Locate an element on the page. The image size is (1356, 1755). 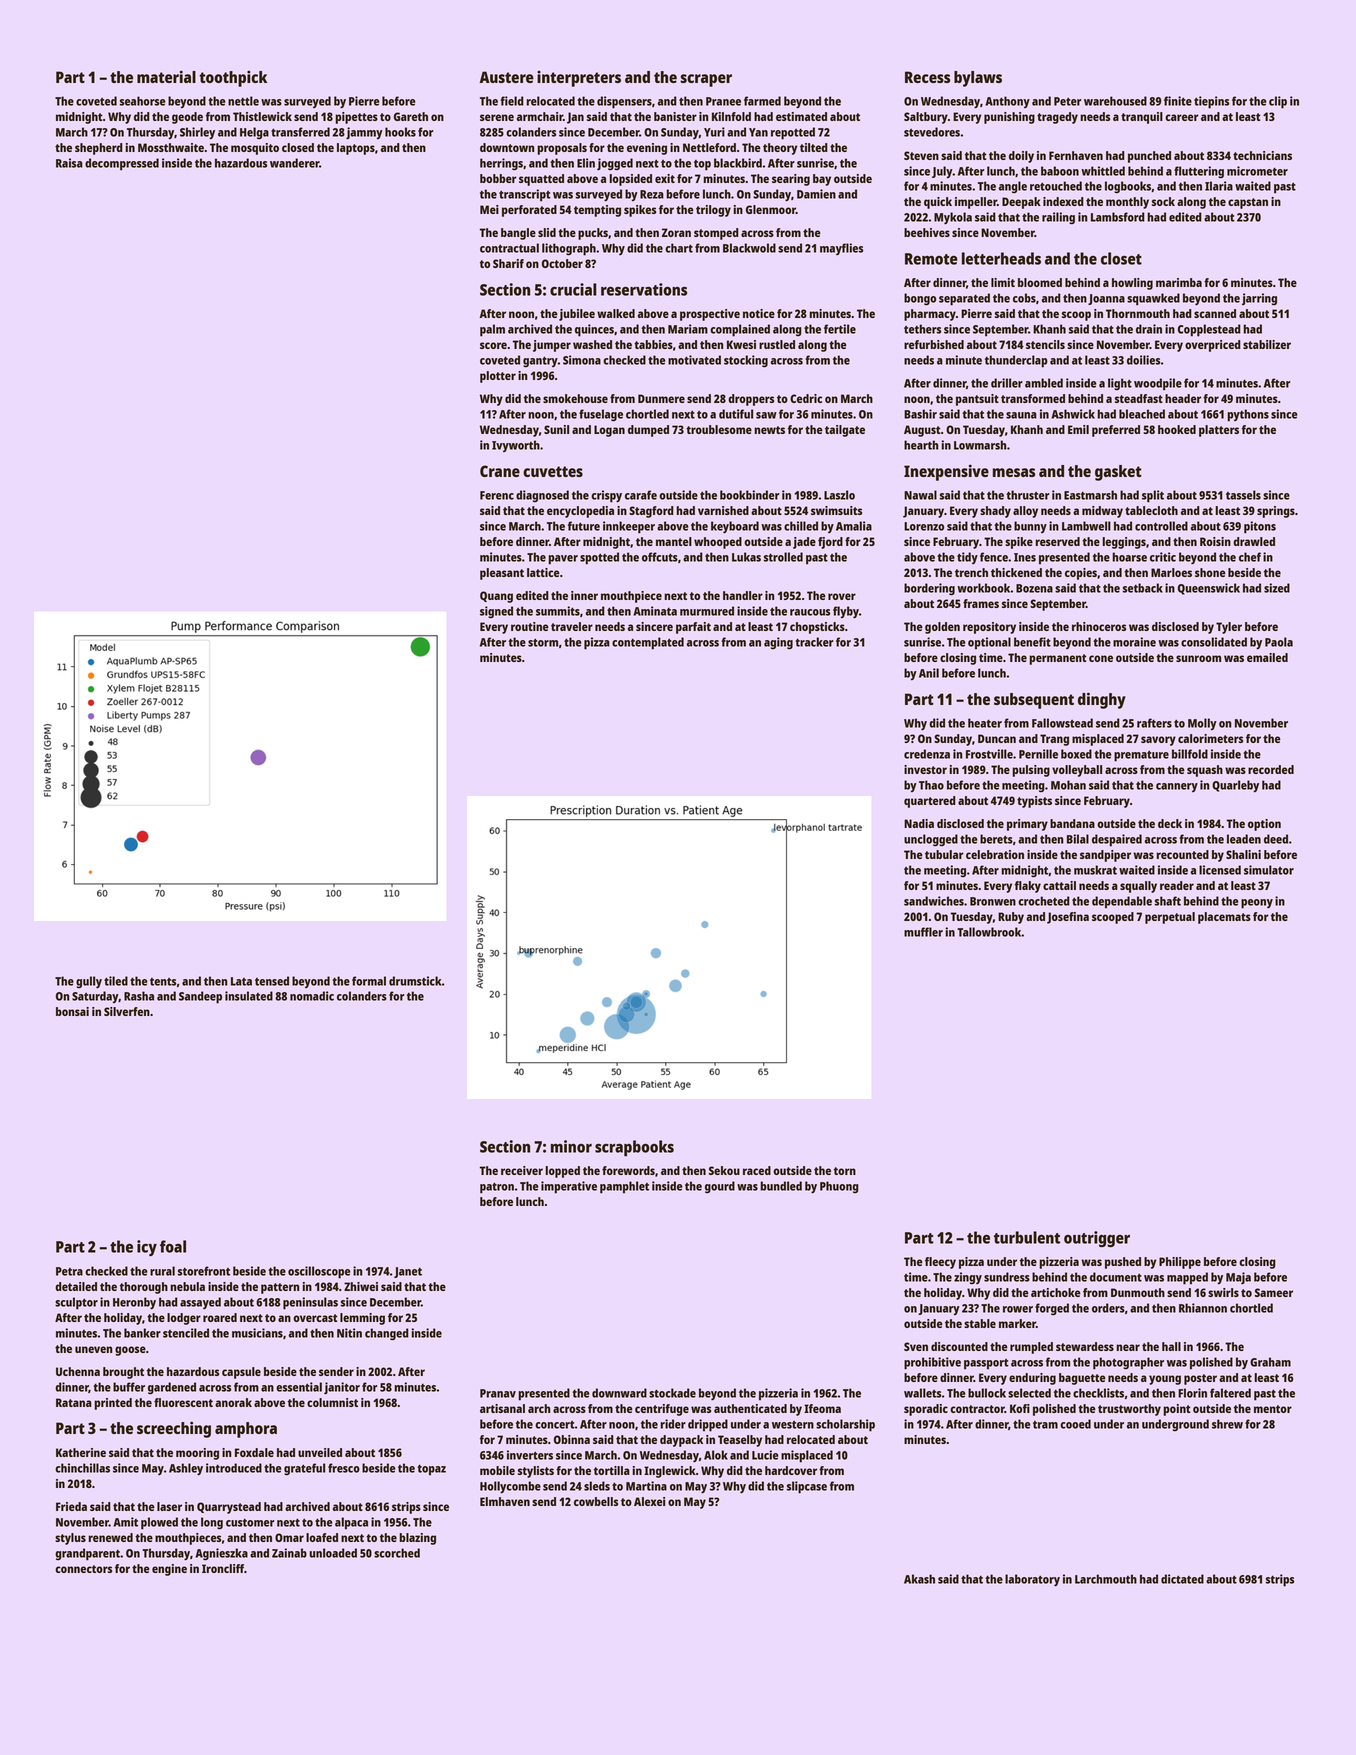
decompressed is located at coordinates (122, 164).
